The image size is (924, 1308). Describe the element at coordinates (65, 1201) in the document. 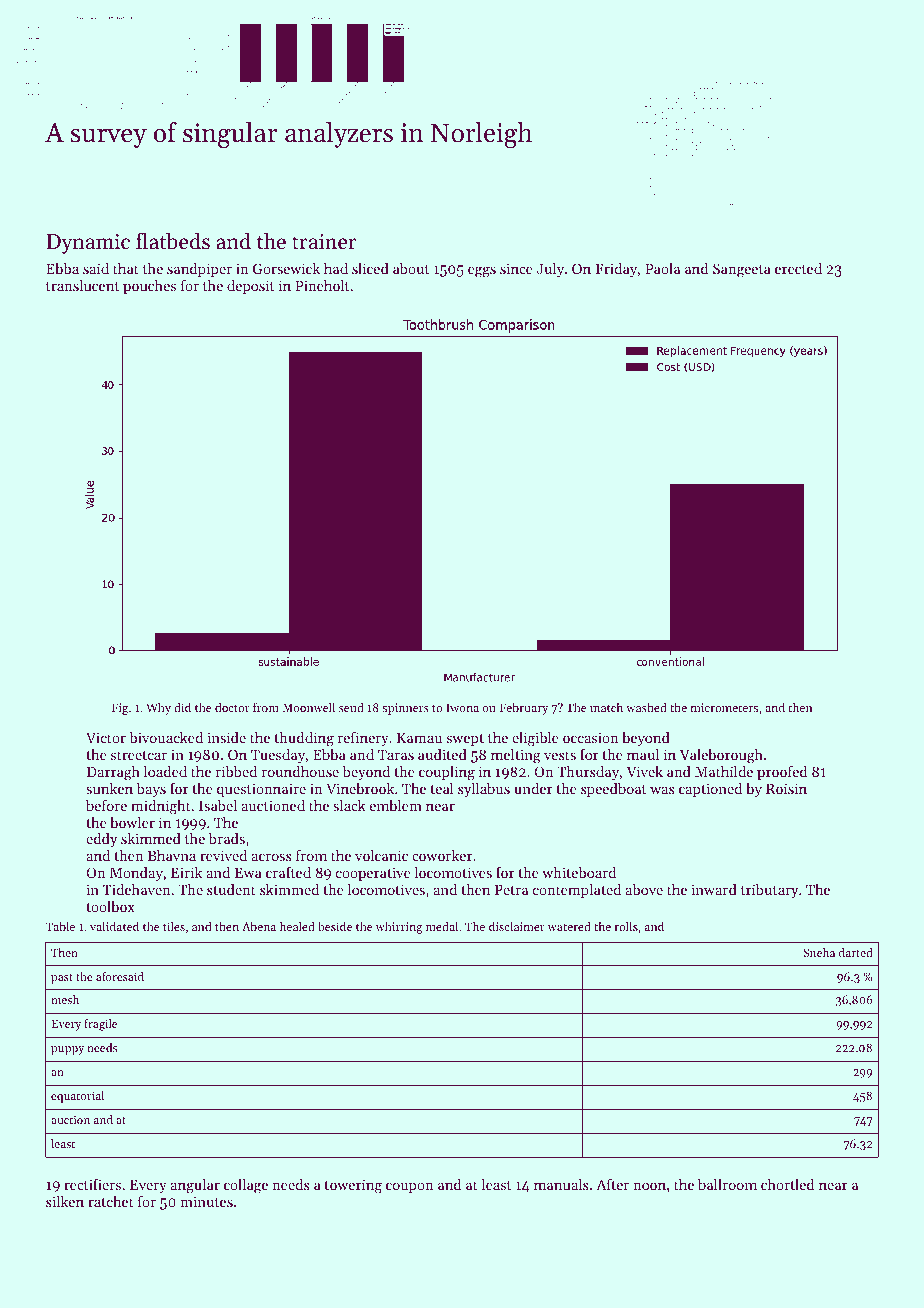

I see `silken` at that location.
